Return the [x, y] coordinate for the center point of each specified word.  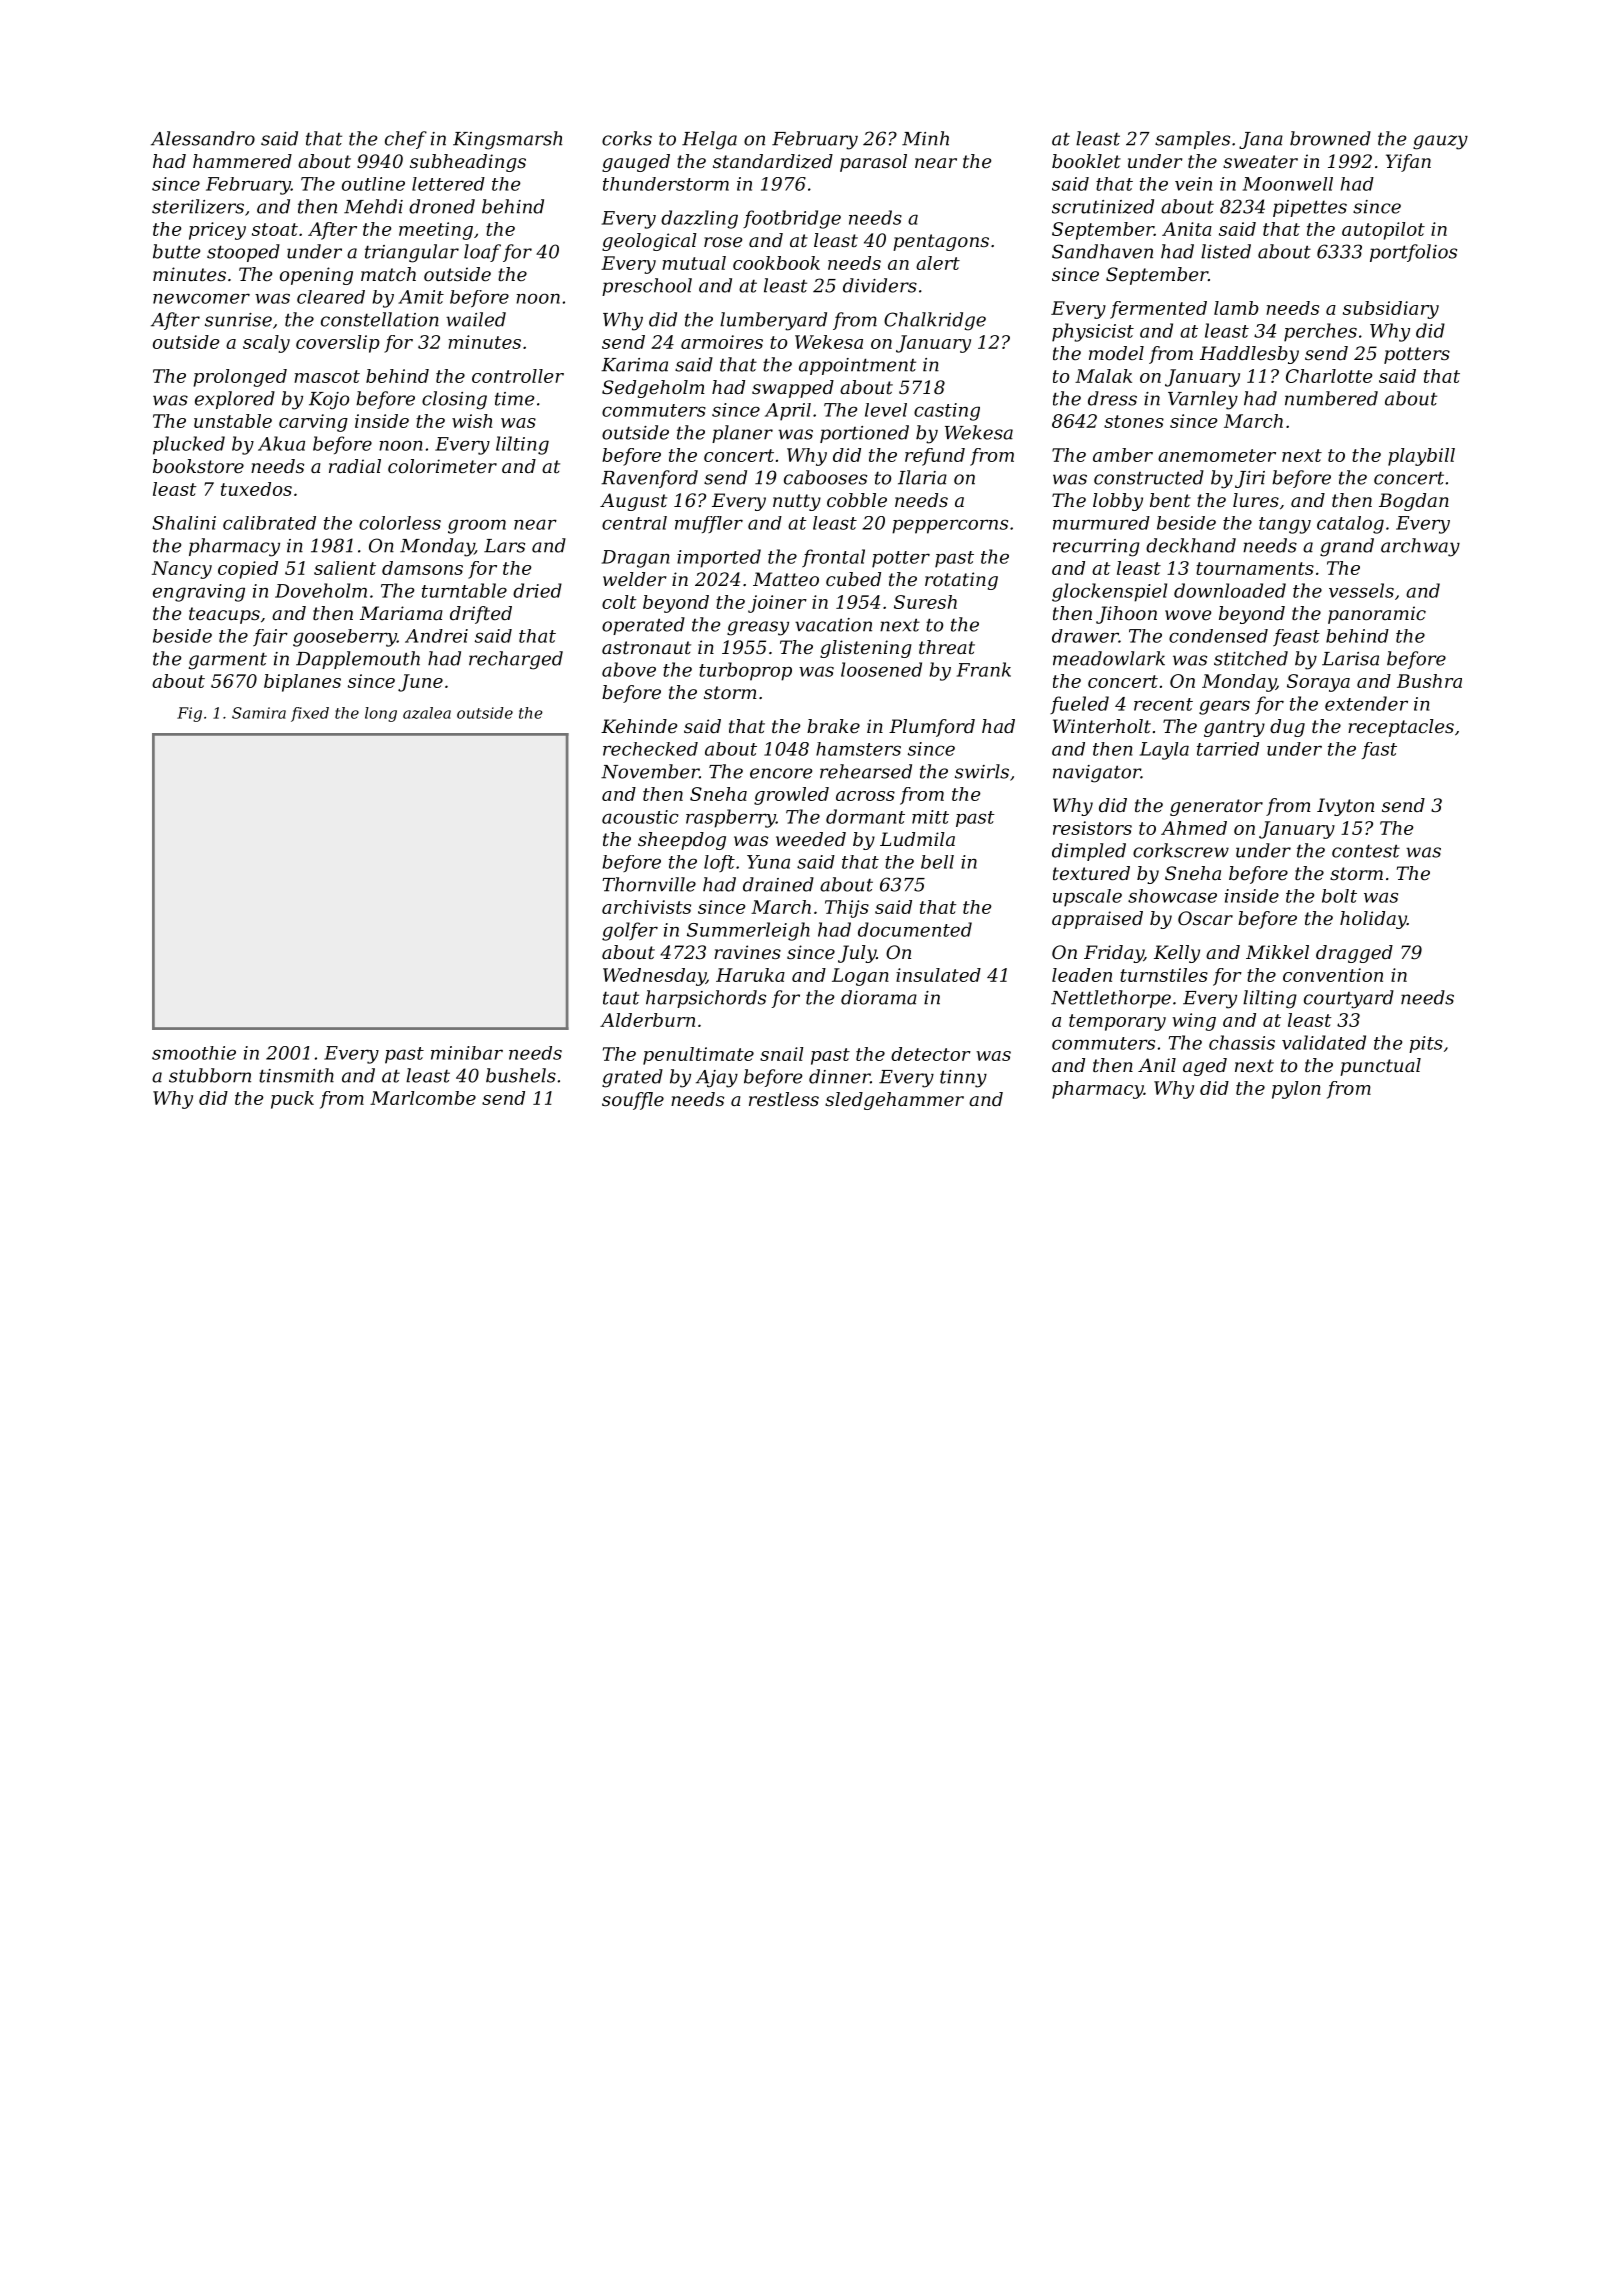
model [1116, 353]
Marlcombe [423, 1098]
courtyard [1349, 999]
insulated [938, 975]
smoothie [194, 1053]
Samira [259, 713]
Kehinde [639, 726]
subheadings [468, 163]
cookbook [776, 263]
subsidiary [1391, 310]
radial [355, 466]
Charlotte [1329, 376]
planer [742, 434]
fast [1379, 750]
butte [176, 251]
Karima [634, 365]
